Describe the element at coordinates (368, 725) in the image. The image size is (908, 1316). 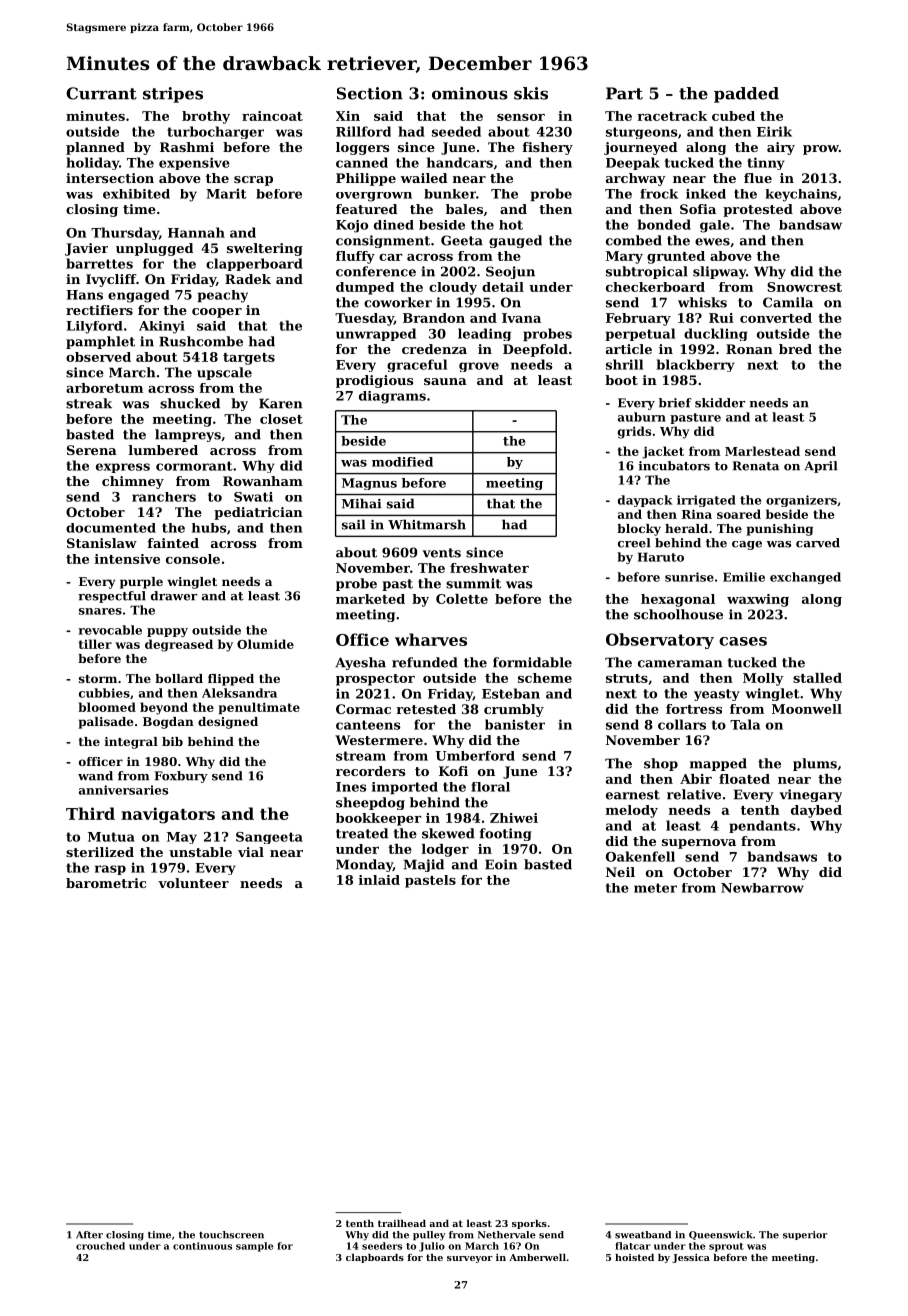
I see `canteens` at that location.
